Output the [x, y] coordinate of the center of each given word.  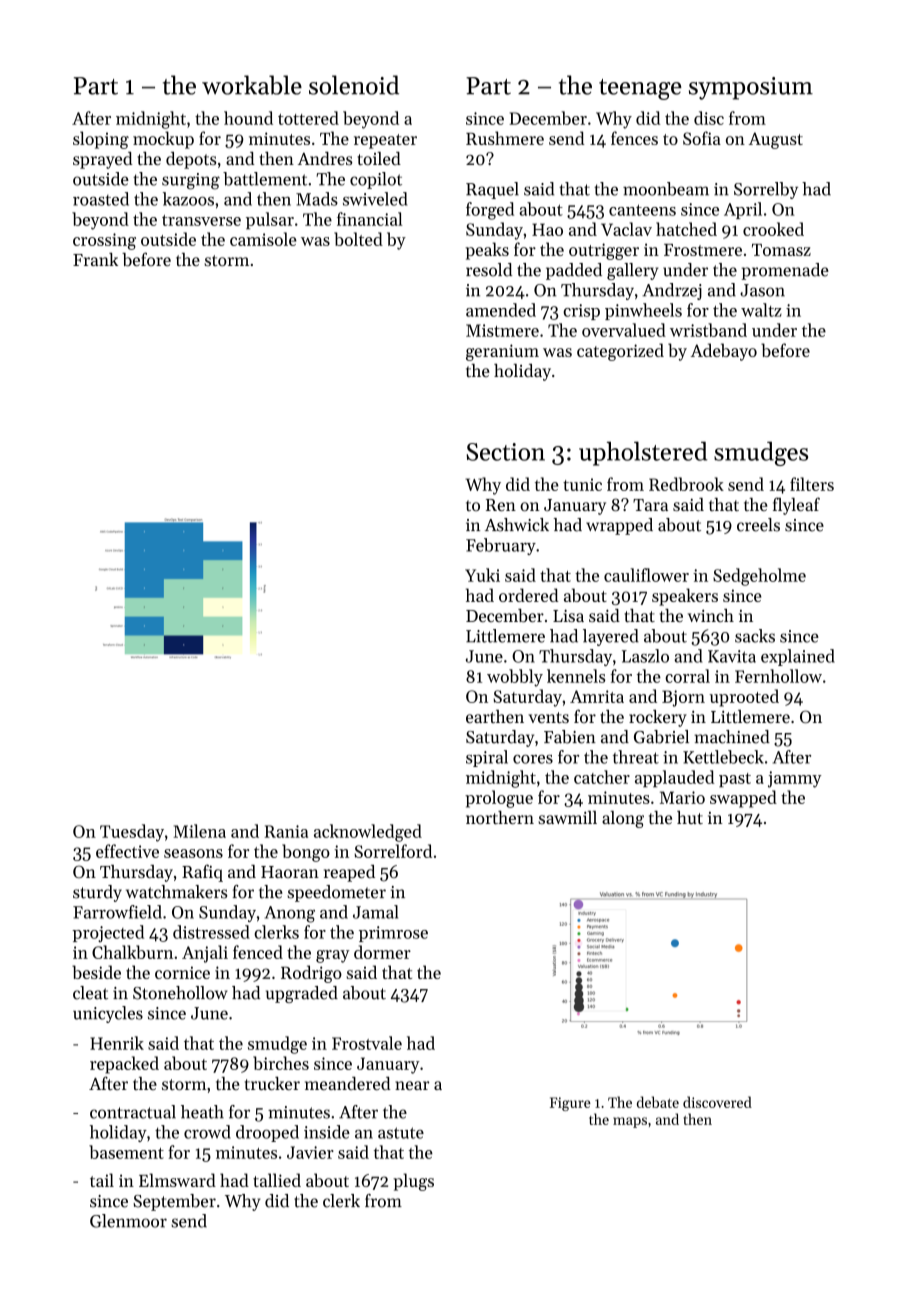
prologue [499, 799]
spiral [487, 758]
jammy [795, 779]
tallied [277, 1180]
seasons [193, 853]
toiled [379, 158]
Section [505, 452]
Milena [199, 831]
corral [687, 676]
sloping [101, 140]
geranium [502, 352]
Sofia [702, 138]
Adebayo [724, 352]
